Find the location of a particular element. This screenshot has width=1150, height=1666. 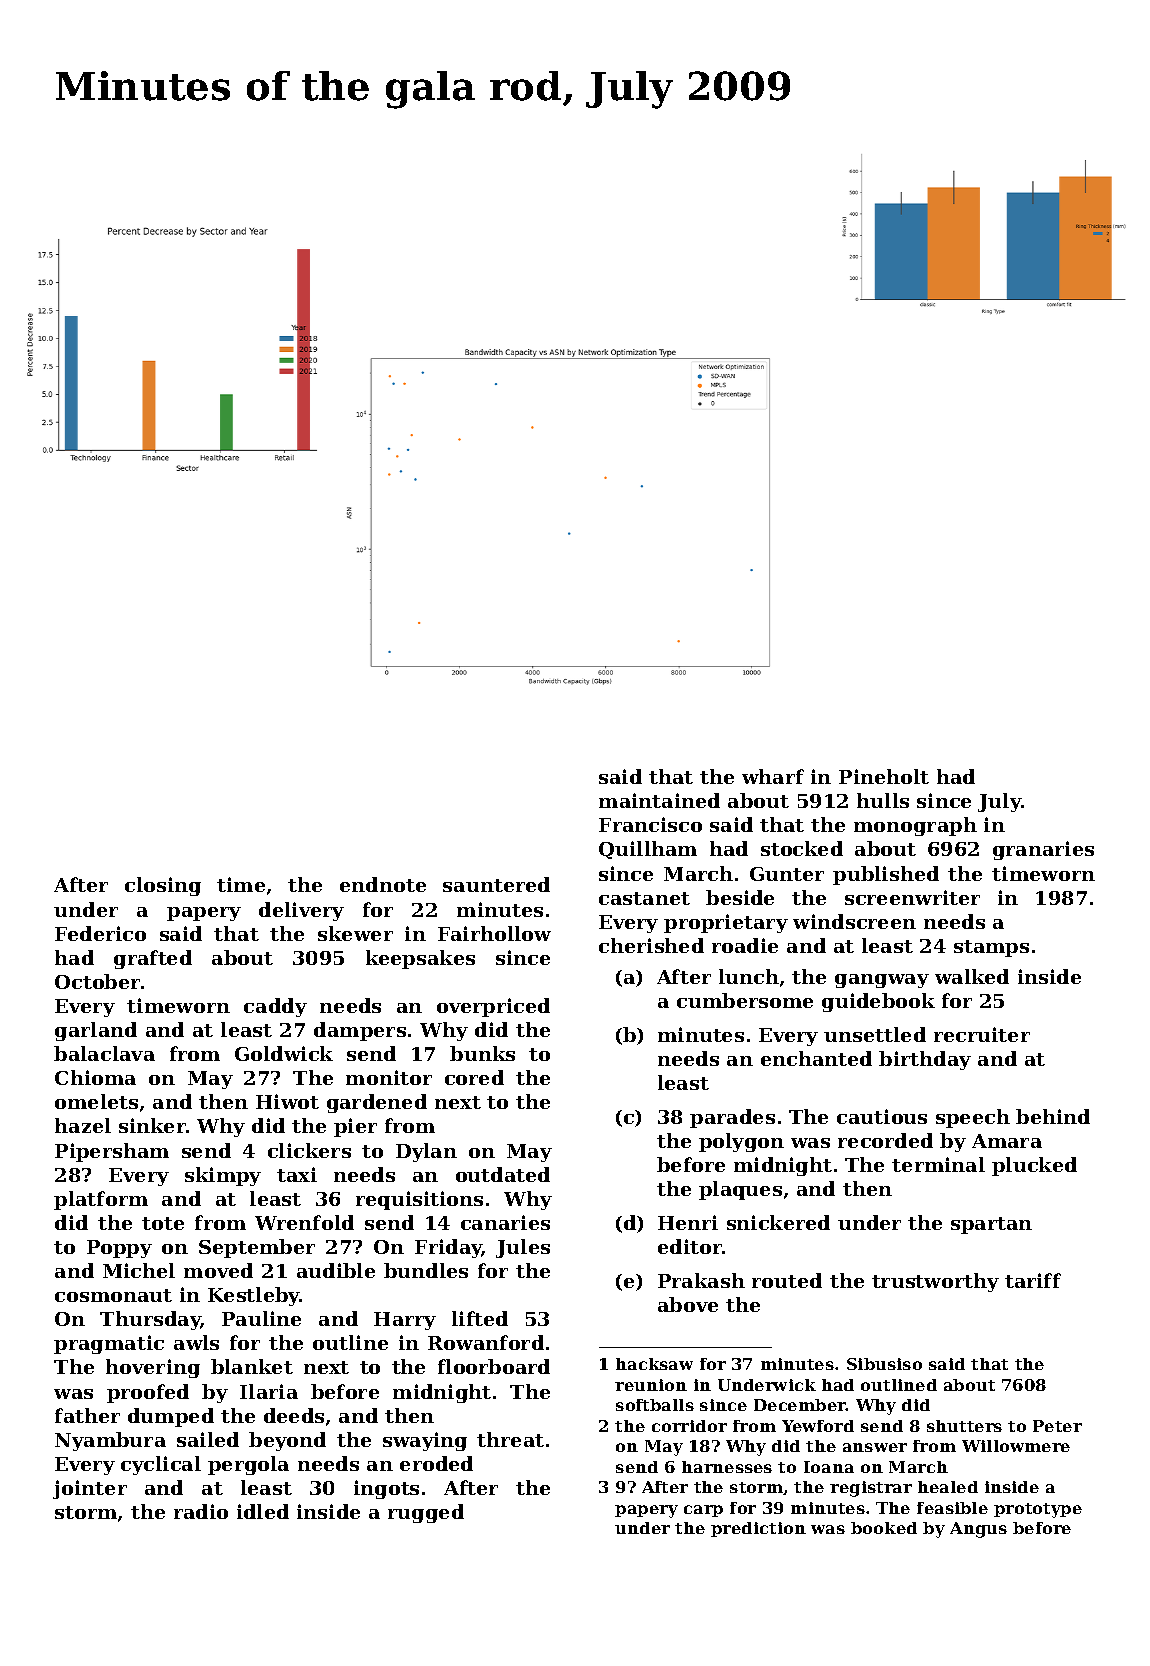

Henri is located at coordinates (688, 1222).
